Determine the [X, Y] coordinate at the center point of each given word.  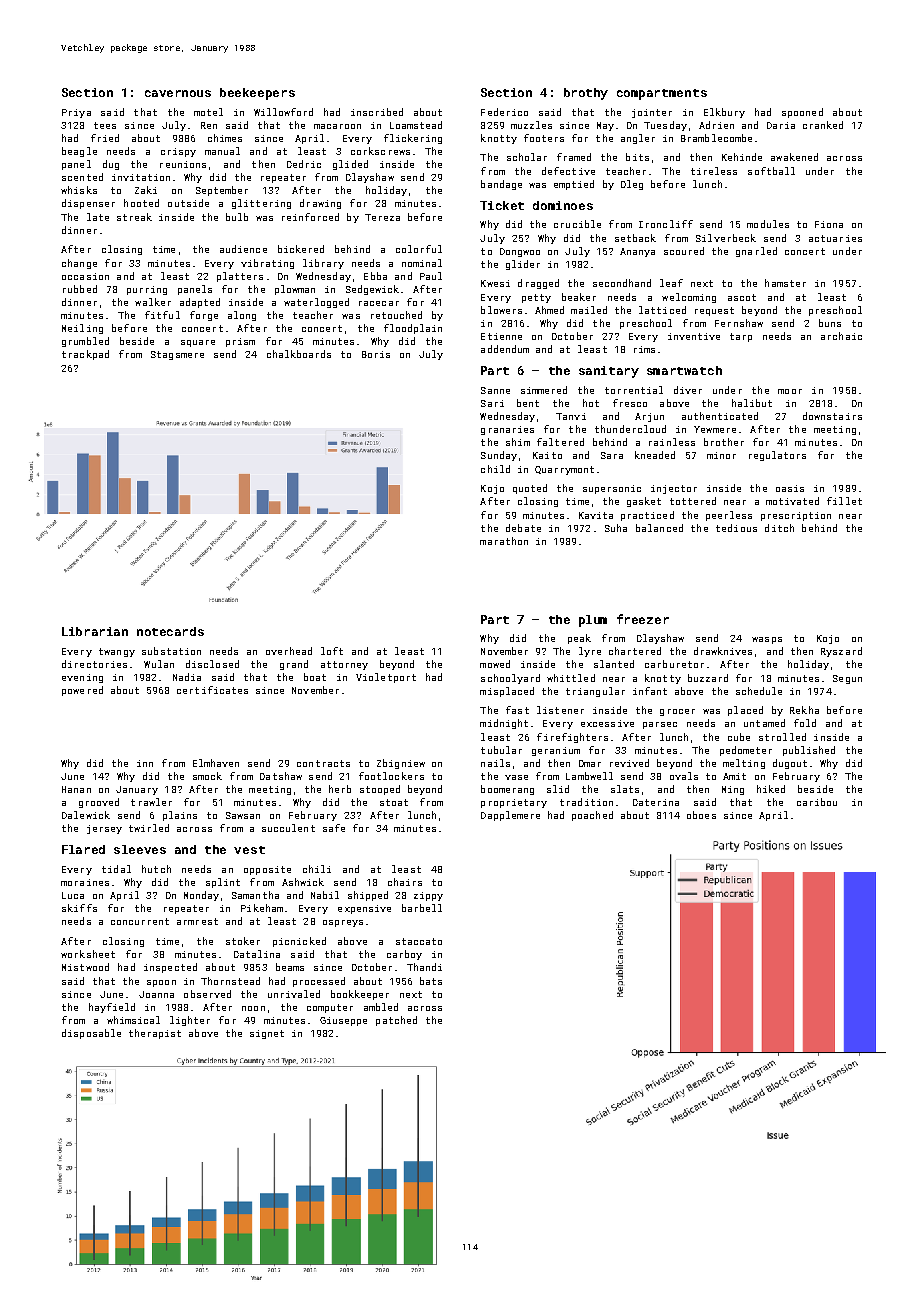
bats [431, 981]
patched [396, 1021]
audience [243, 249]
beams [290, 967]
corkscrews [380, 151]
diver [688, 390]
